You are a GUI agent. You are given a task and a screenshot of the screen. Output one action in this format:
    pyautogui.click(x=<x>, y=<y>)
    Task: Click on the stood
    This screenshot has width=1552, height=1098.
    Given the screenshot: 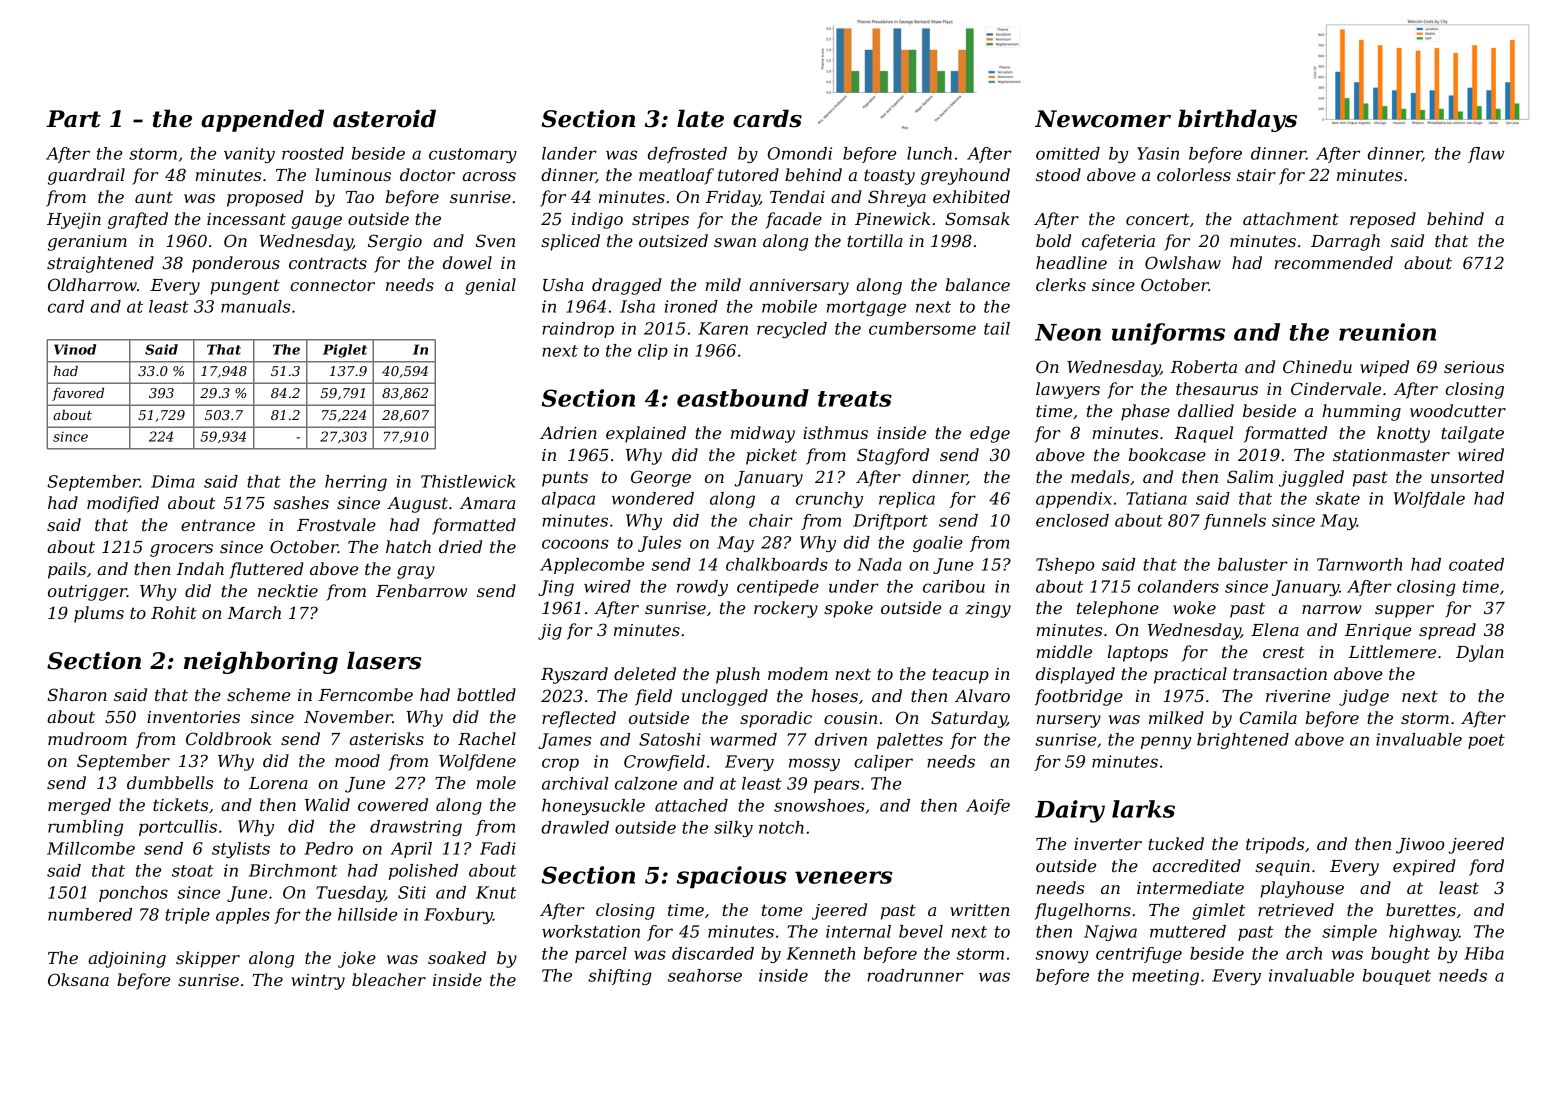 What is the action you would take?
    pyautogui.click(x=1058, y=174)
